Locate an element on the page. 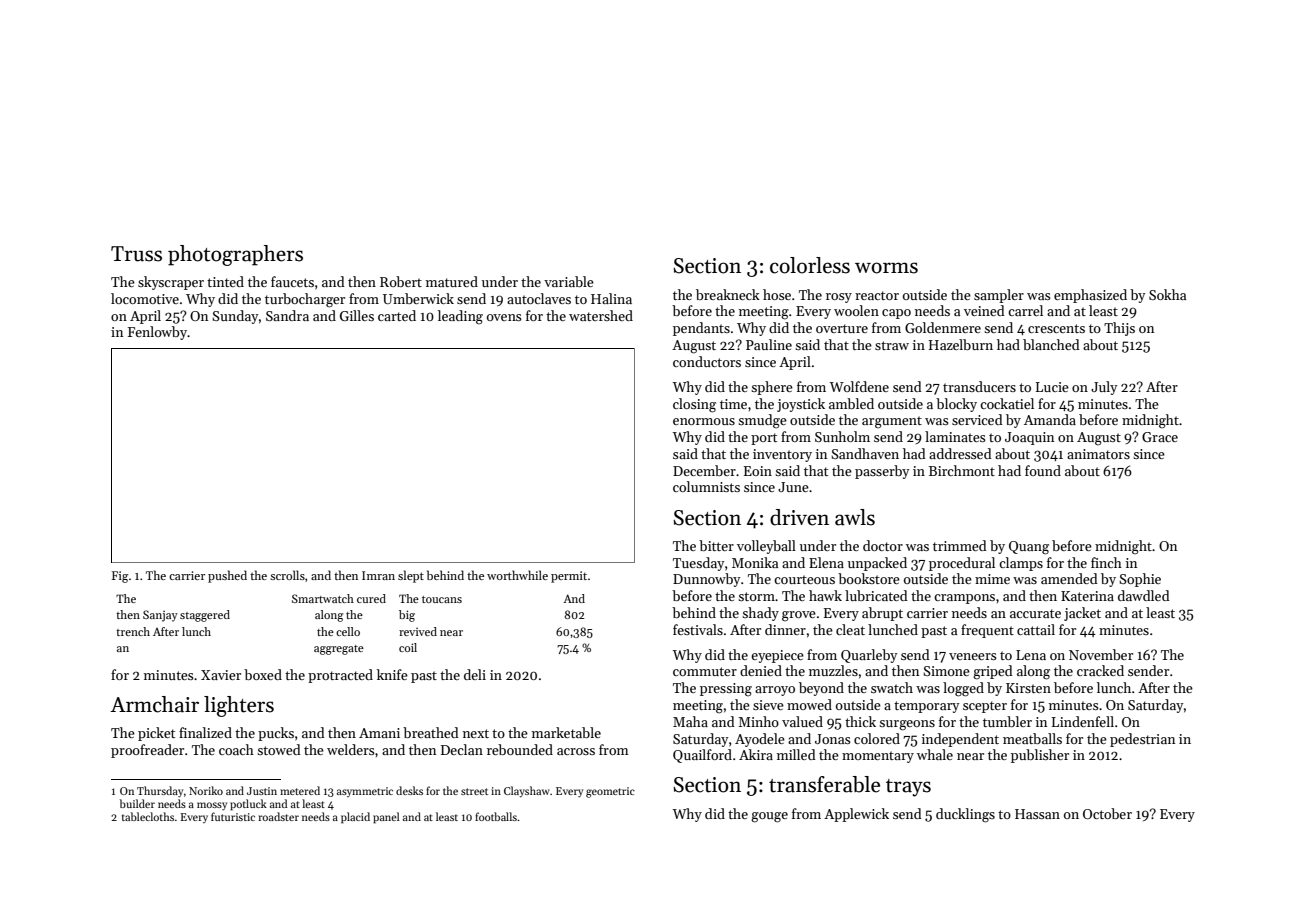  scrolls is located at coordinates (287, 575).
